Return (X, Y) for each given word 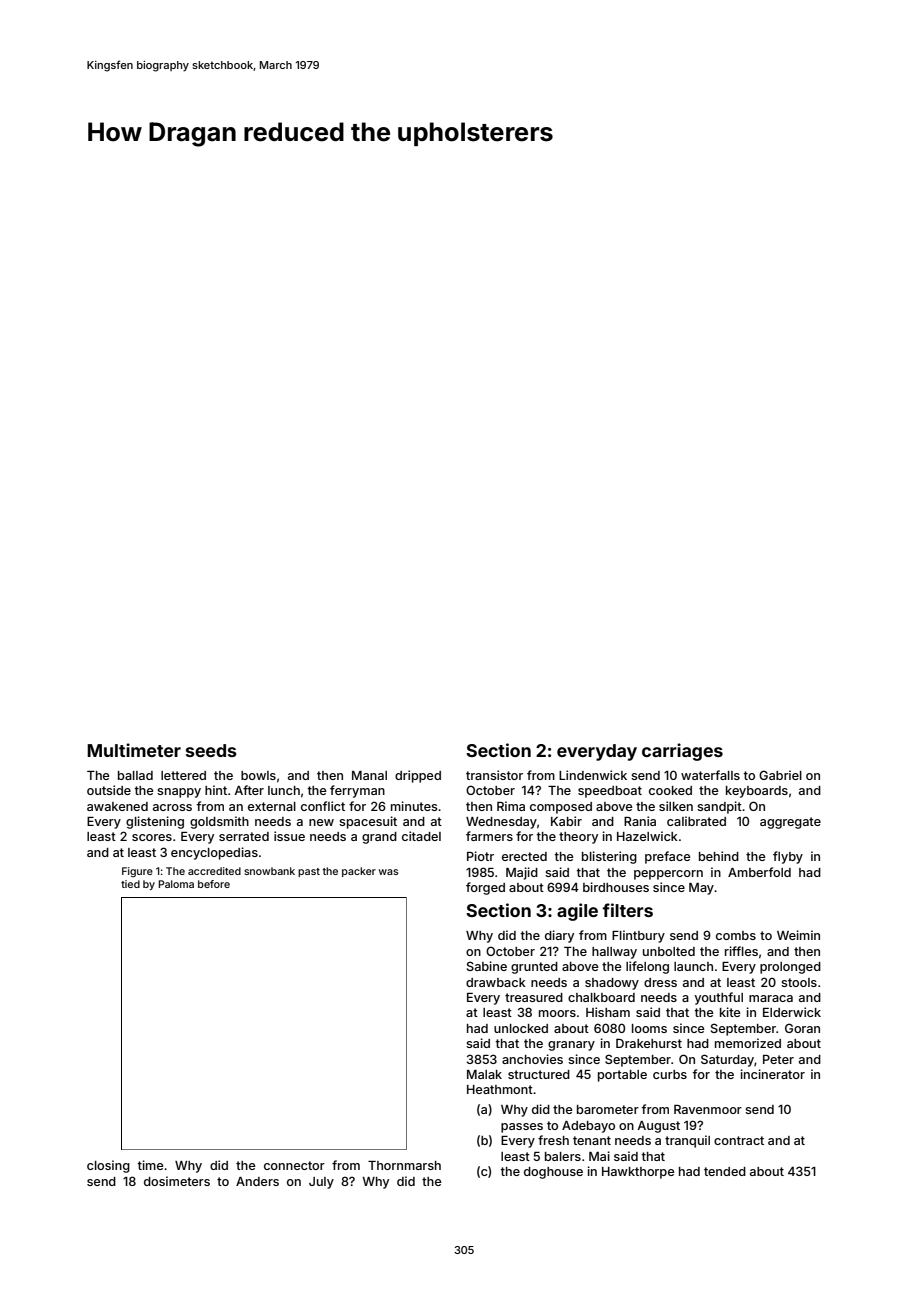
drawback (496, 982)
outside (109, 790)
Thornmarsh (404, 1165)
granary (571, 1046)
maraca (771, 998)
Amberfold (759, 872)
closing (108, 1166)
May (701, 889)
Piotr (480, 856)
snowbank (269, 871)
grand (379, 838)
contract (739, 1140)
